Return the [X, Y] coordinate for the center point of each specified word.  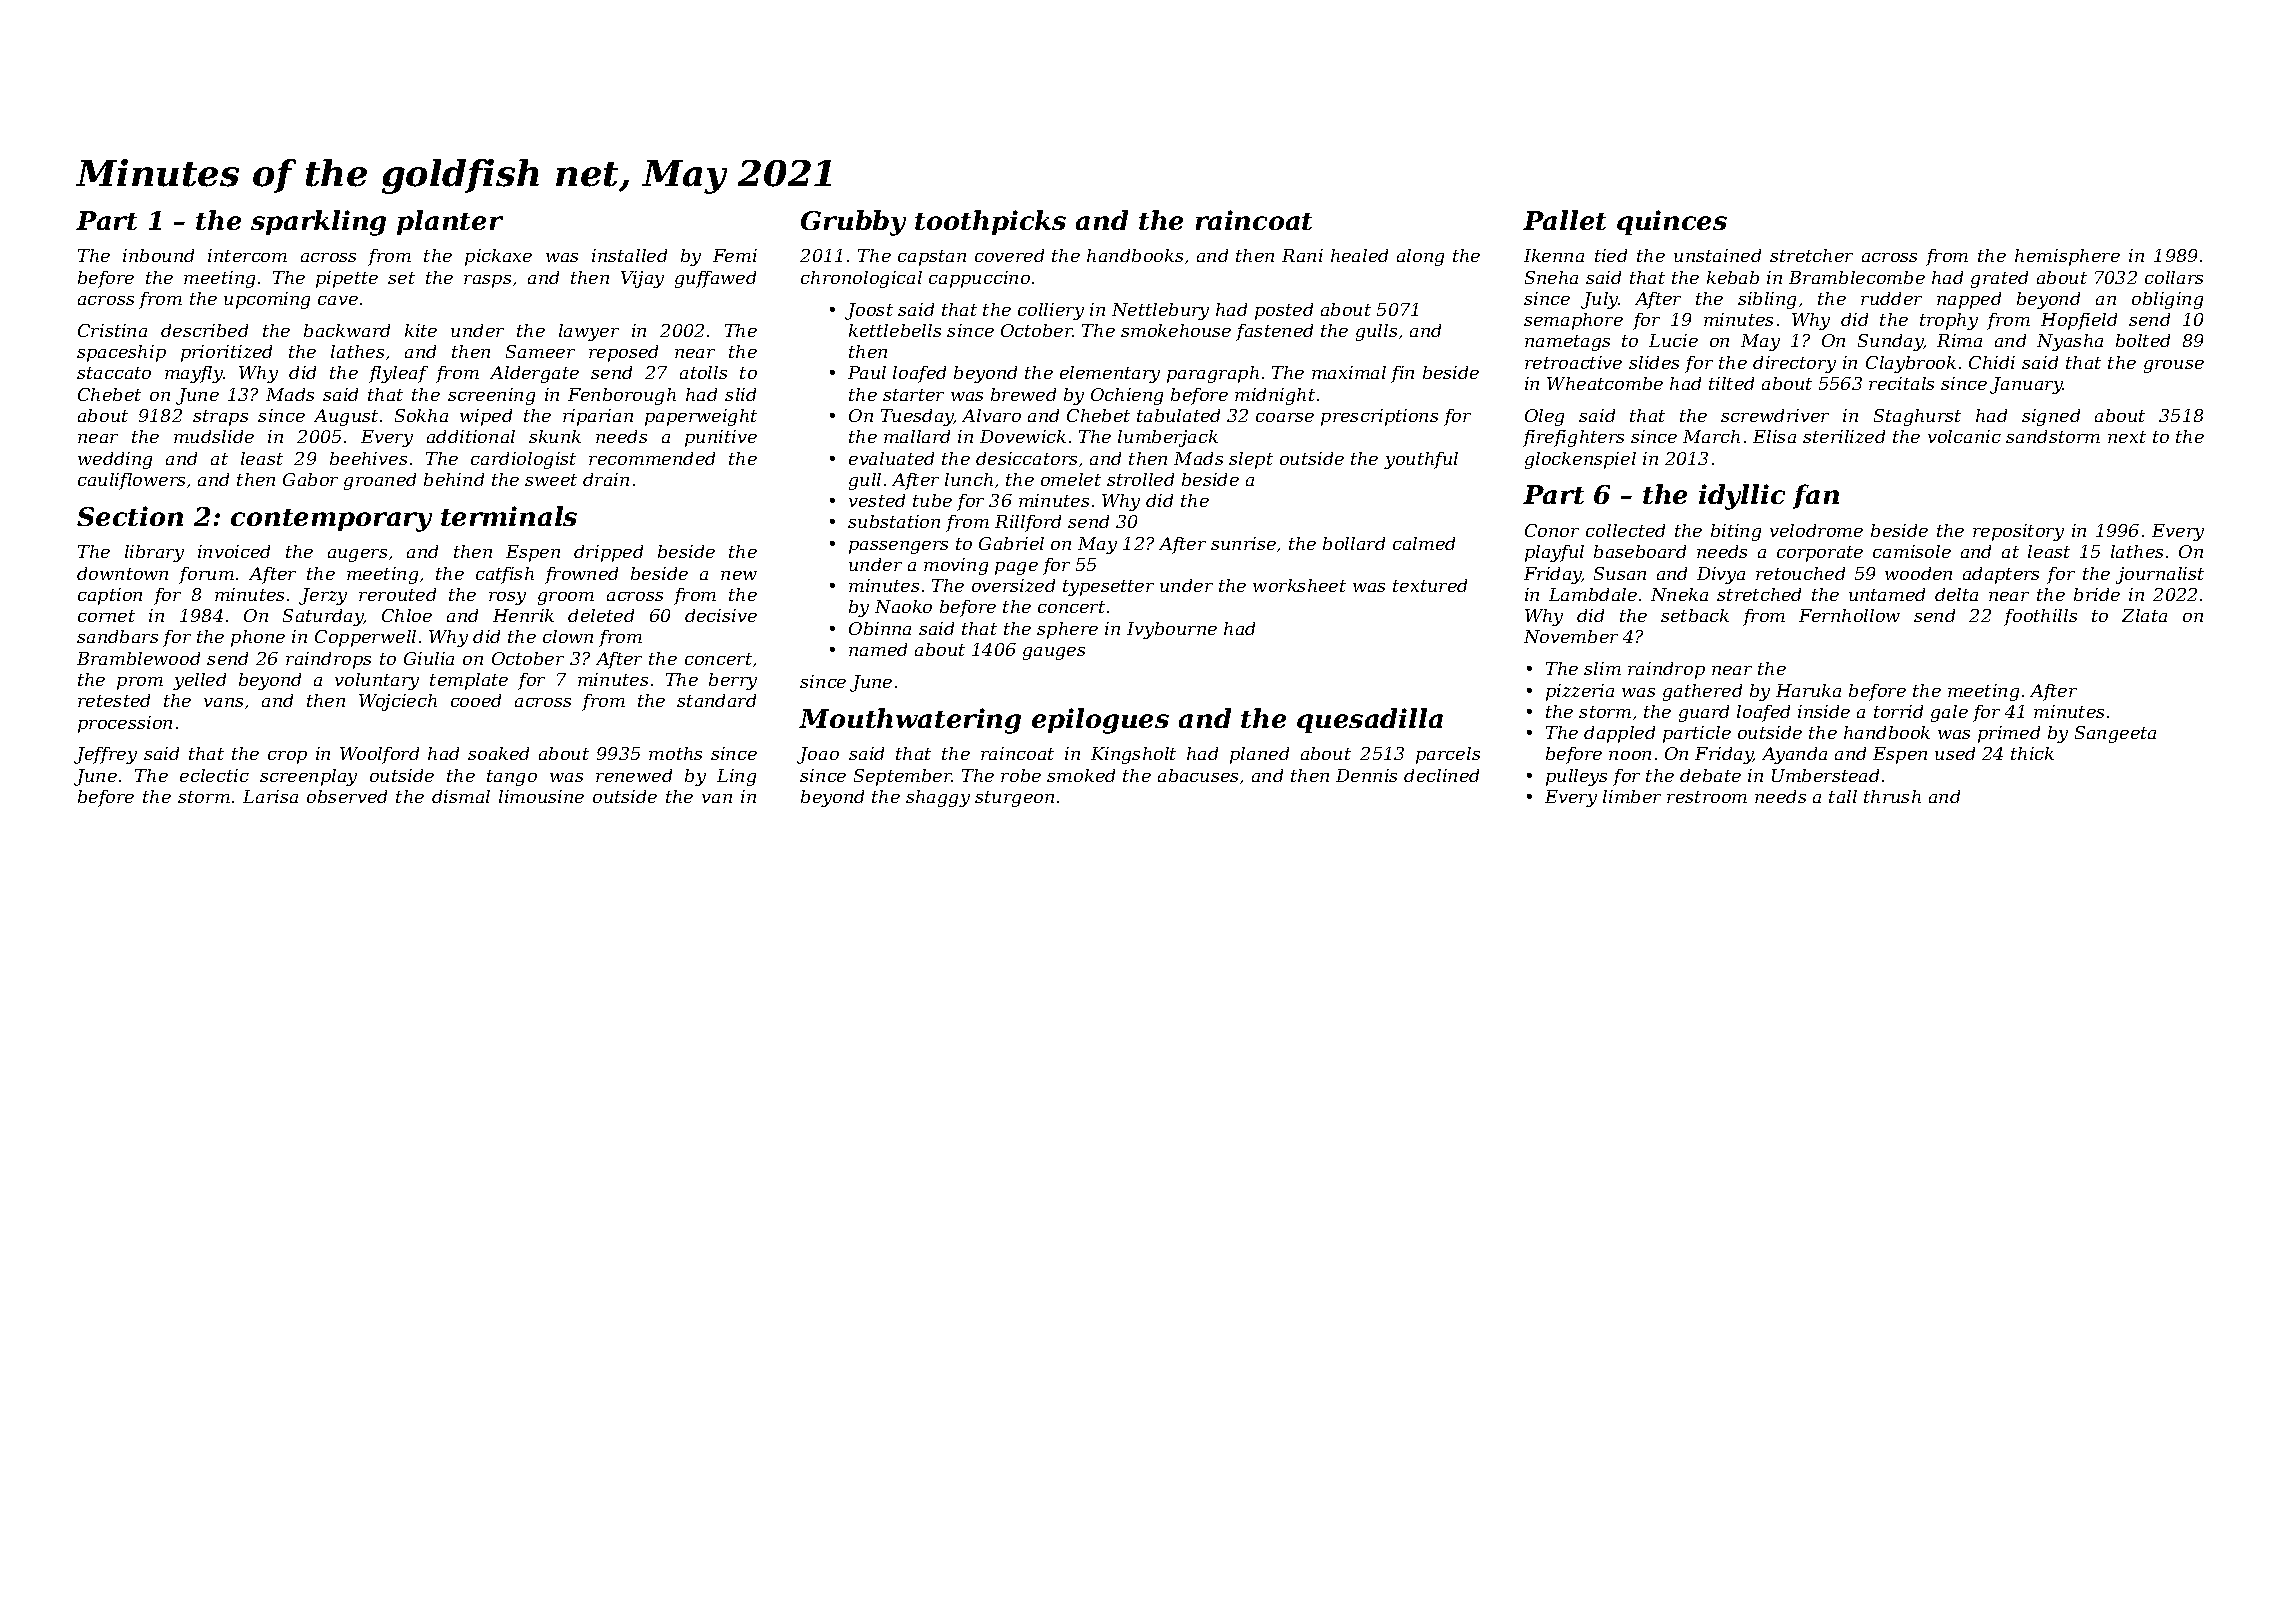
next [2127, 437]
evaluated [891, 458]
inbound [158, 255]
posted [1284, 311]
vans [223, 702]
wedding [115, 460]
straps [220, 418]
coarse [1285, 417]
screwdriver [1775, 415]
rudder [1891, 298]
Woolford [379, 755]
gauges [1054, 653]
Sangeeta [2115, 734]
